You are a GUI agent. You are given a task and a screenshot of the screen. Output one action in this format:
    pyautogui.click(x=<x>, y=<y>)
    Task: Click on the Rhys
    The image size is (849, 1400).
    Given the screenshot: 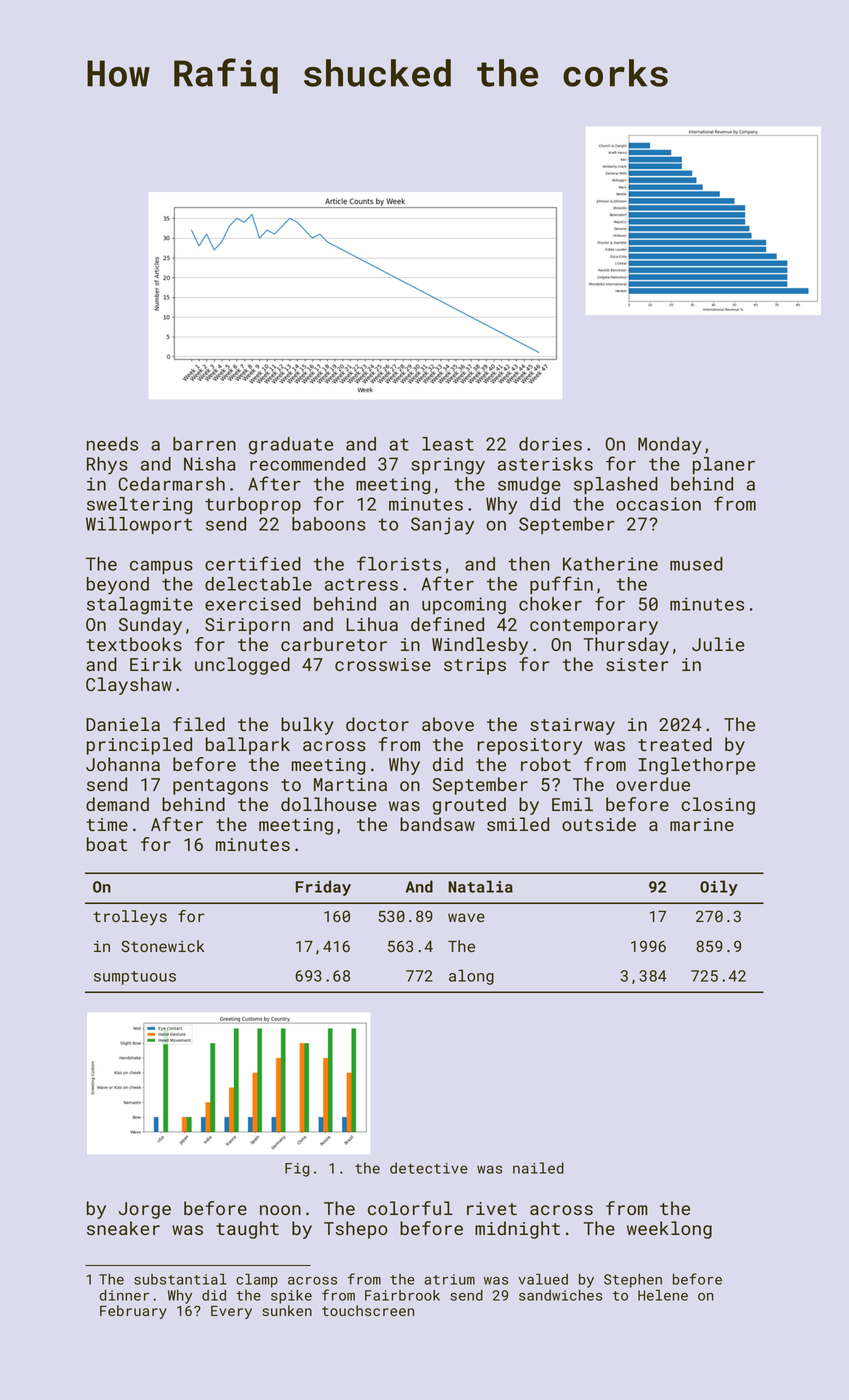 What is the action you would take?
    pyautogui.click(x=107, y=466)
